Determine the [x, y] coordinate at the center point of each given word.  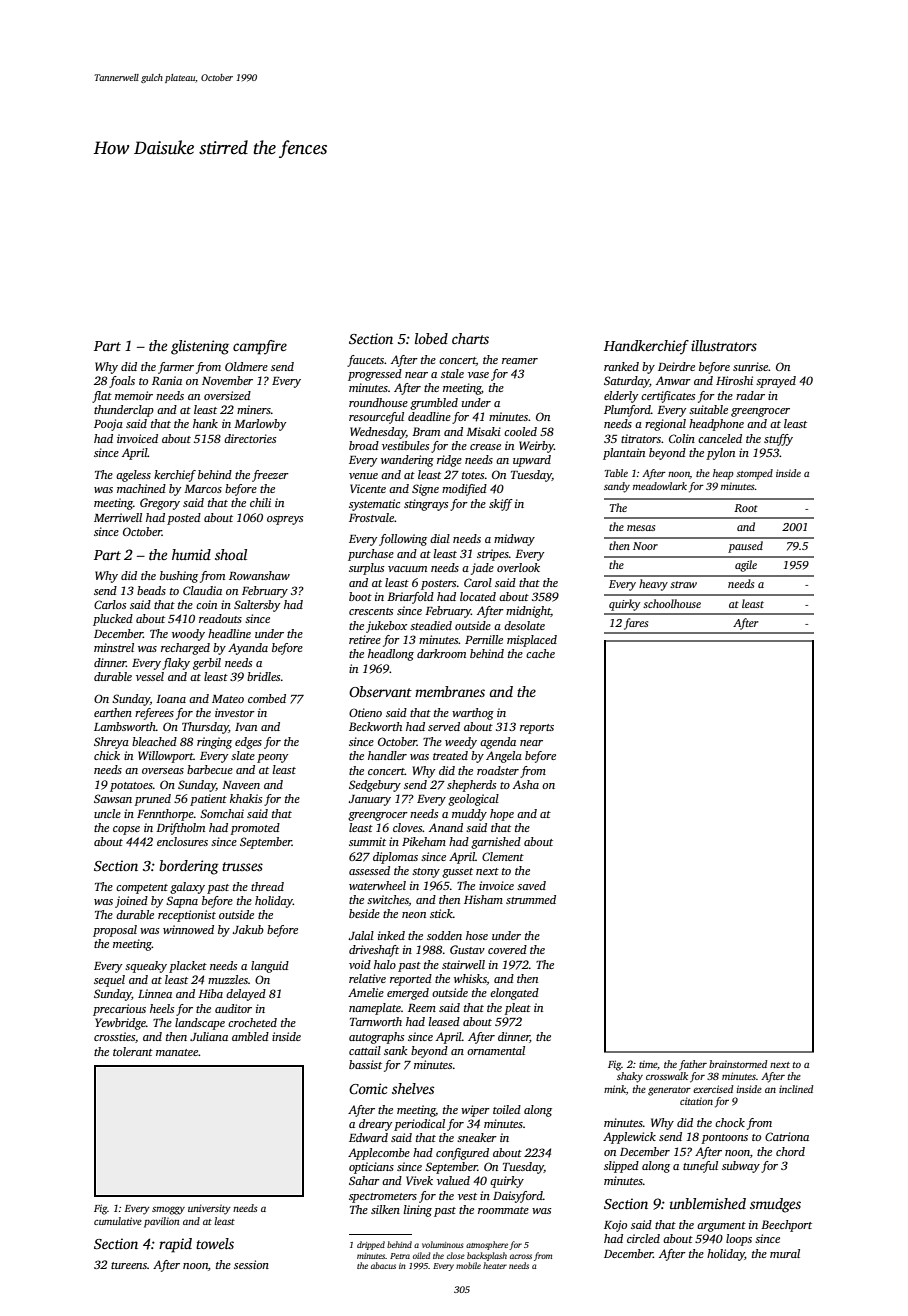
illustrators [724, 345]
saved [531, 885]
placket [188, 967]
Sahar [364, 1180]
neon [414, 915]
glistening [200, 347]
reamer [520, 361]
